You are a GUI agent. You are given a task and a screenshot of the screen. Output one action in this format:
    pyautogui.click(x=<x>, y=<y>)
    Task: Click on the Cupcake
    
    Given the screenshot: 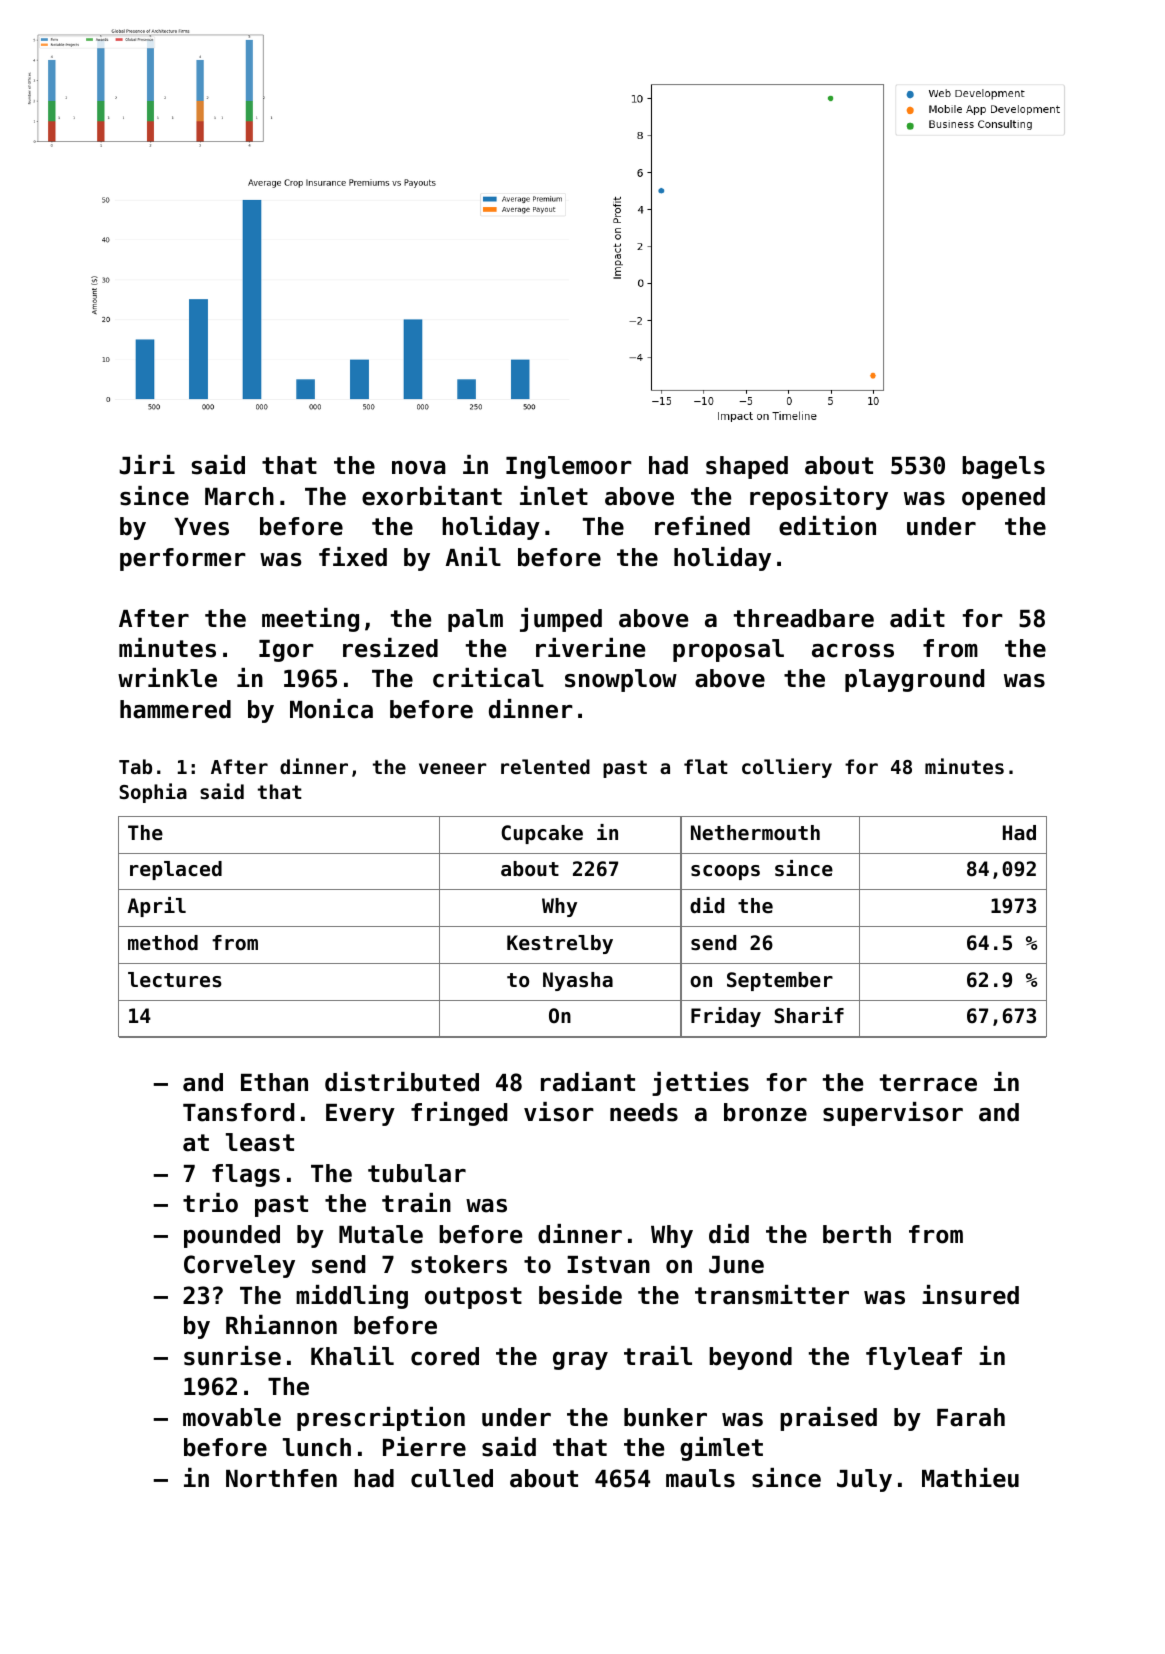 What is the action you would take?
    pyautogui.click(x=542, y=834)
